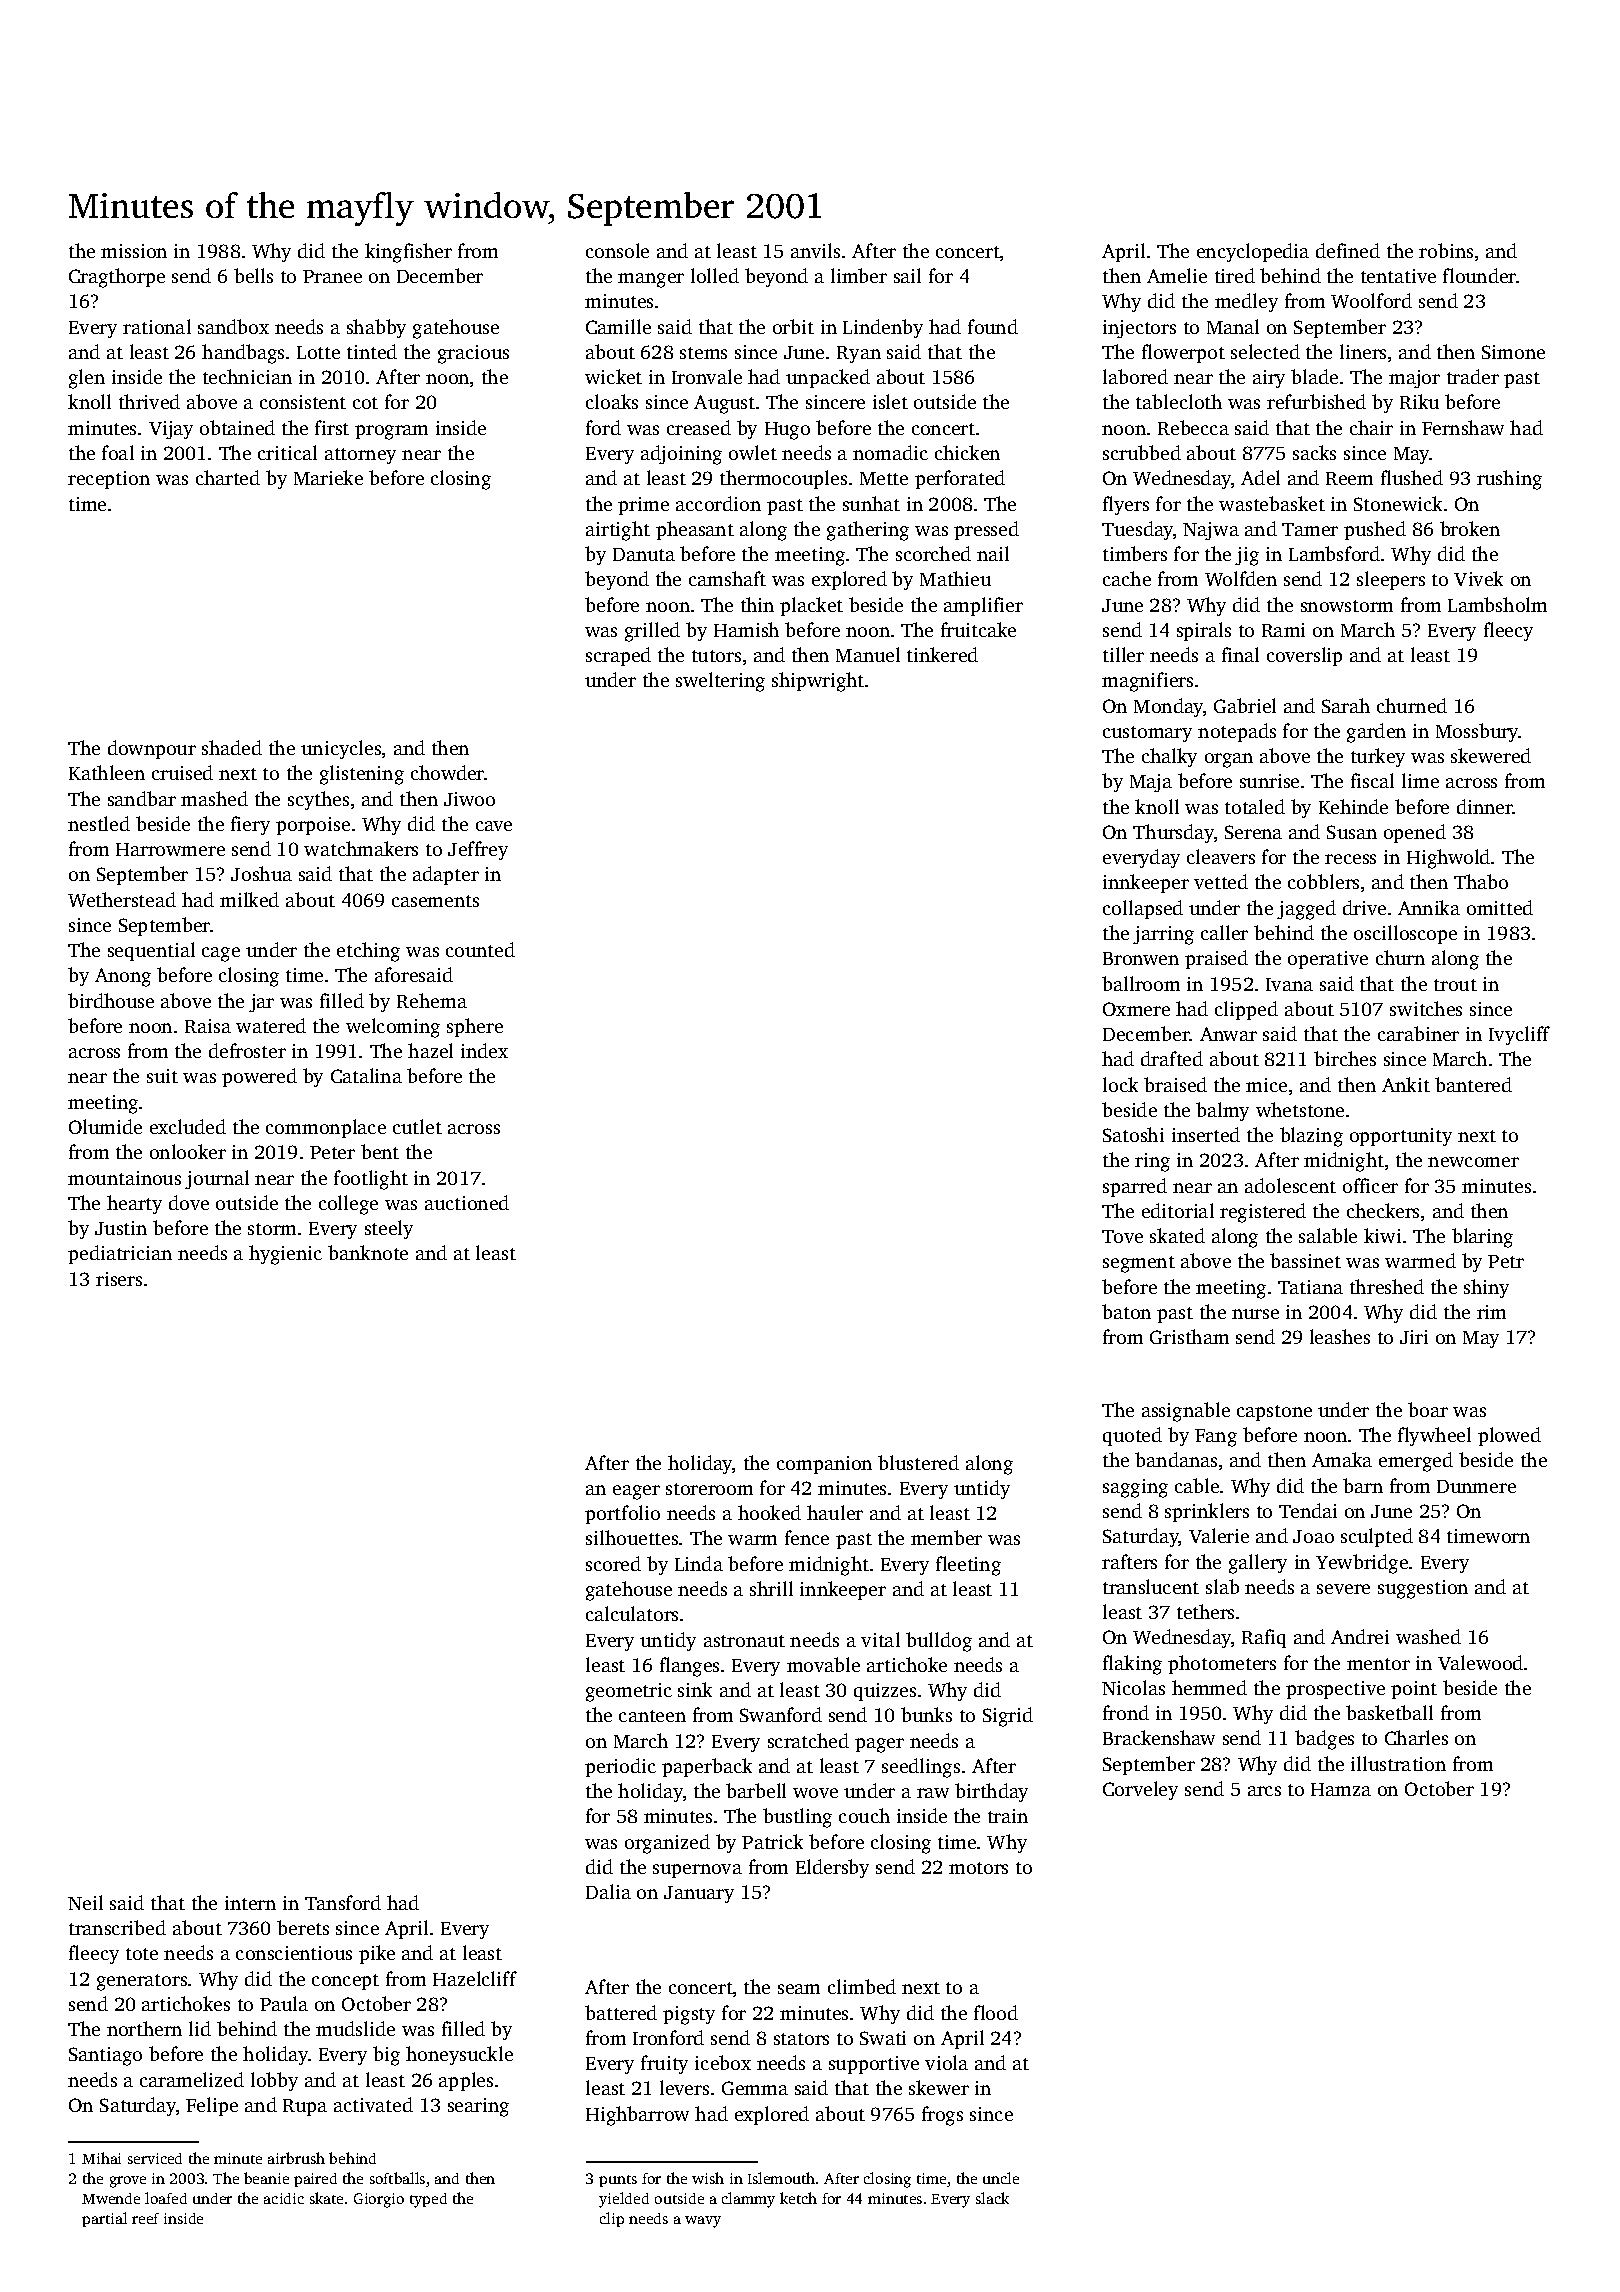  Describe the element at coordinates (703, 2222) in the page. I see `wavy` at that location.
